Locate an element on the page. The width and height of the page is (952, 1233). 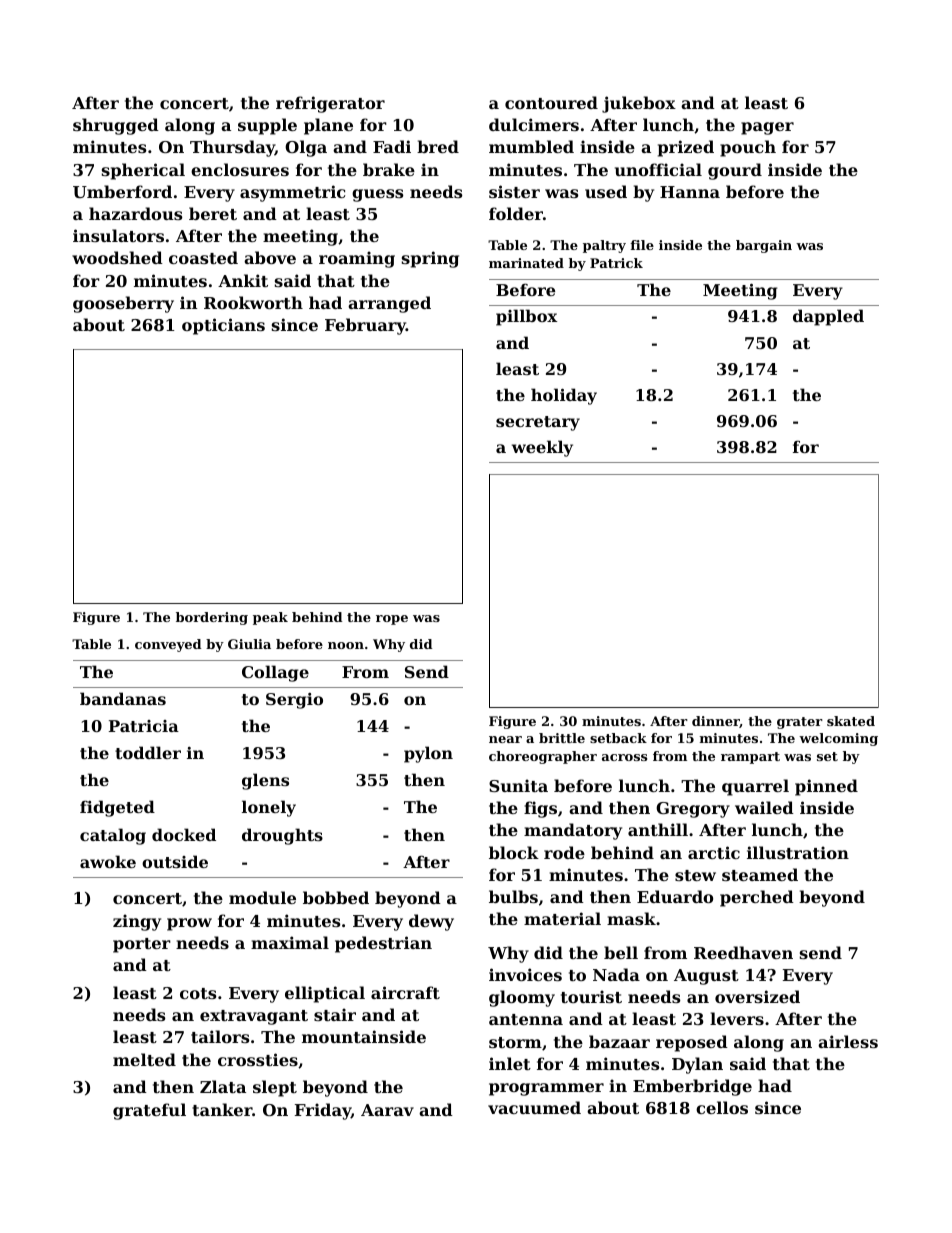
Aarav is located at coordinates (387, 1110).
